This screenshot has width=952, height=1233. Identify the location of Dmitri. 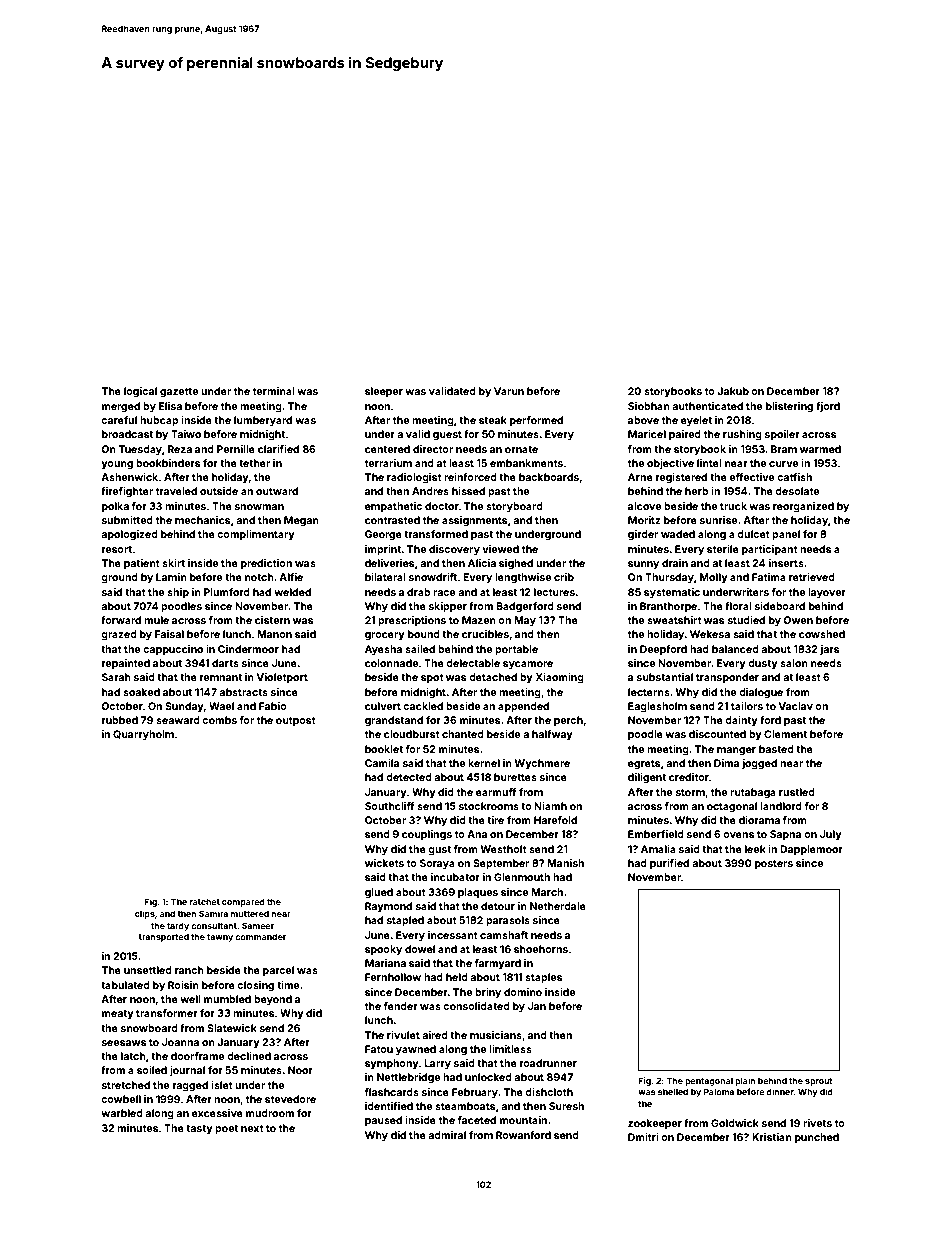
(643, 1137).
